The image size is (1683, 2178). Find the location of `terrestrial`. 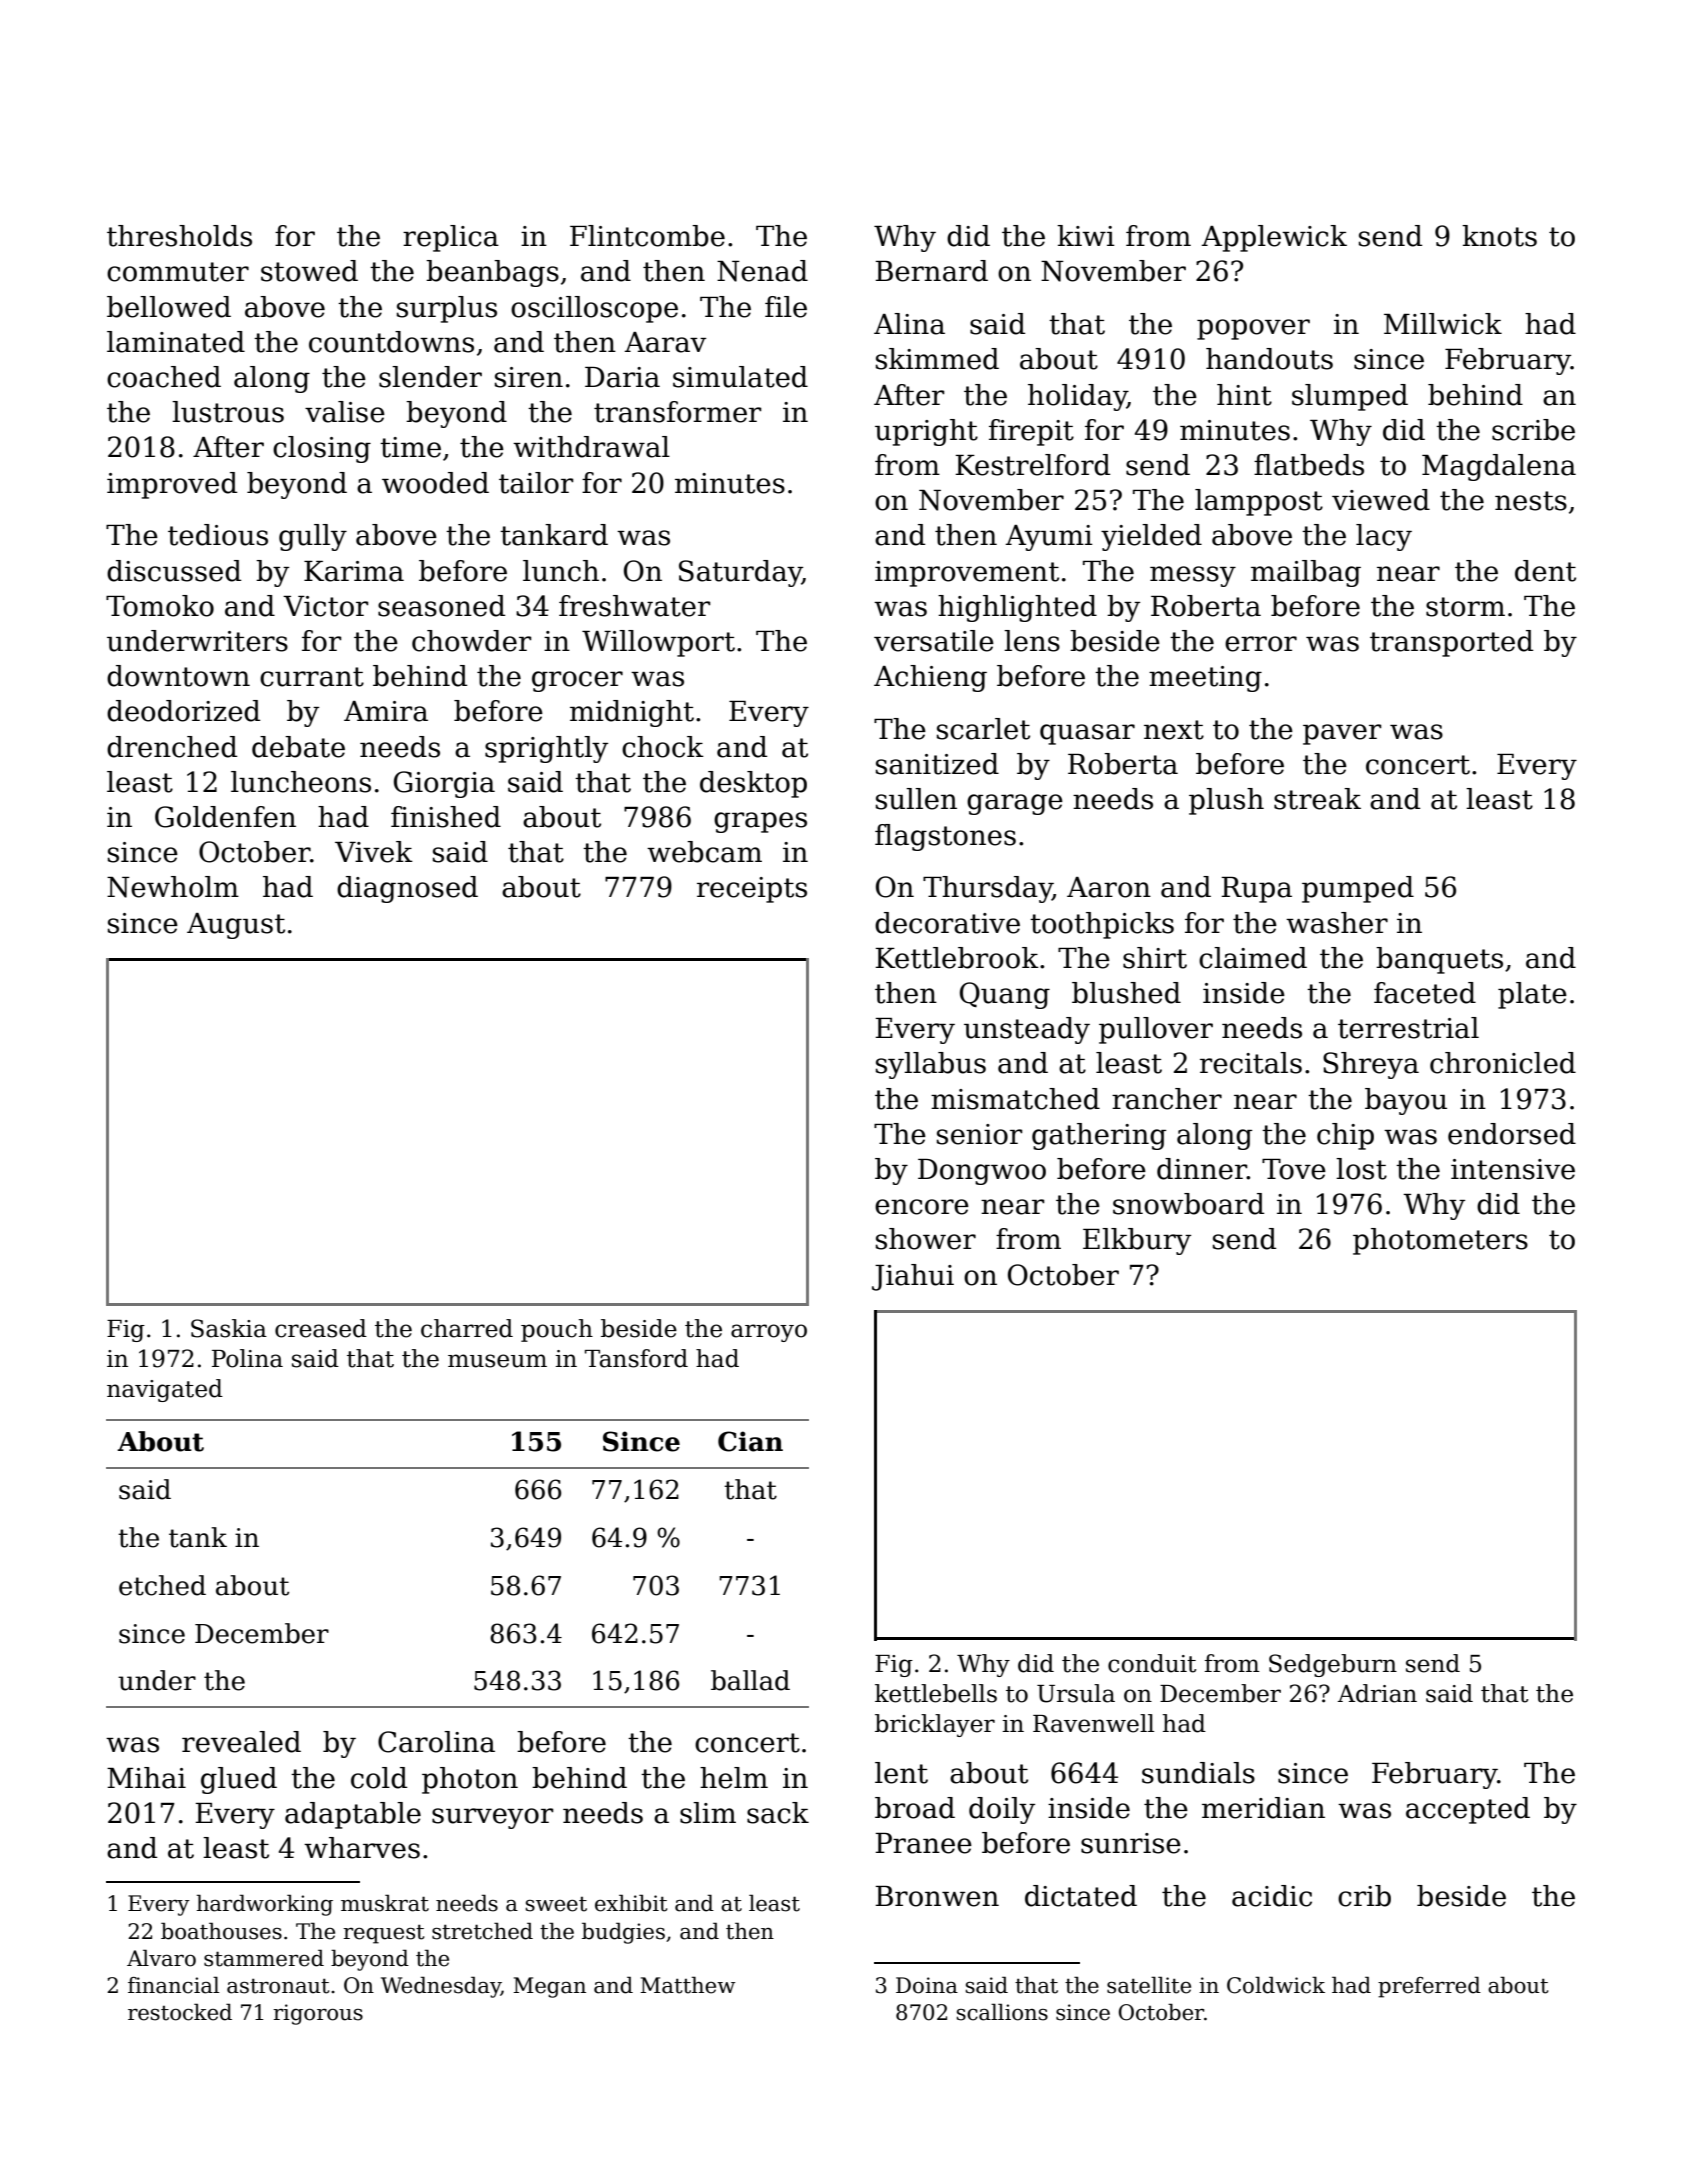

terrestrial is located at coordinates (1408, 1028).
